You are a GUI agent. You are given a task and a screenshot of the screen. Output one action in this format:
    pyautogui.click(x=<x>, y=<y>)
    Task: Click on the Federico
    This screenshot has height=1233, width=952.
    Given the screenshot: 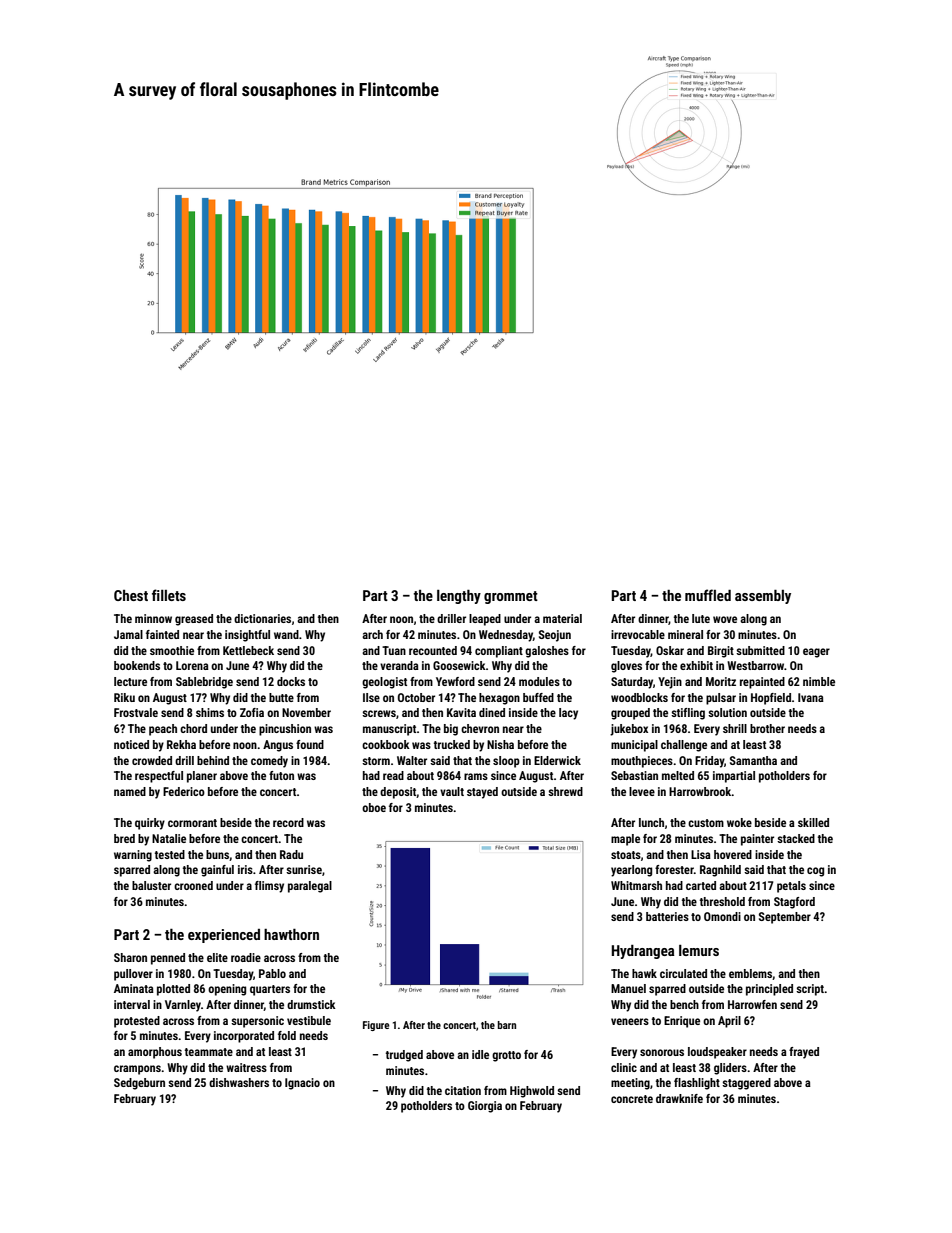 What is the action you would take?
    pyautogui.click(x=184, y=791)
